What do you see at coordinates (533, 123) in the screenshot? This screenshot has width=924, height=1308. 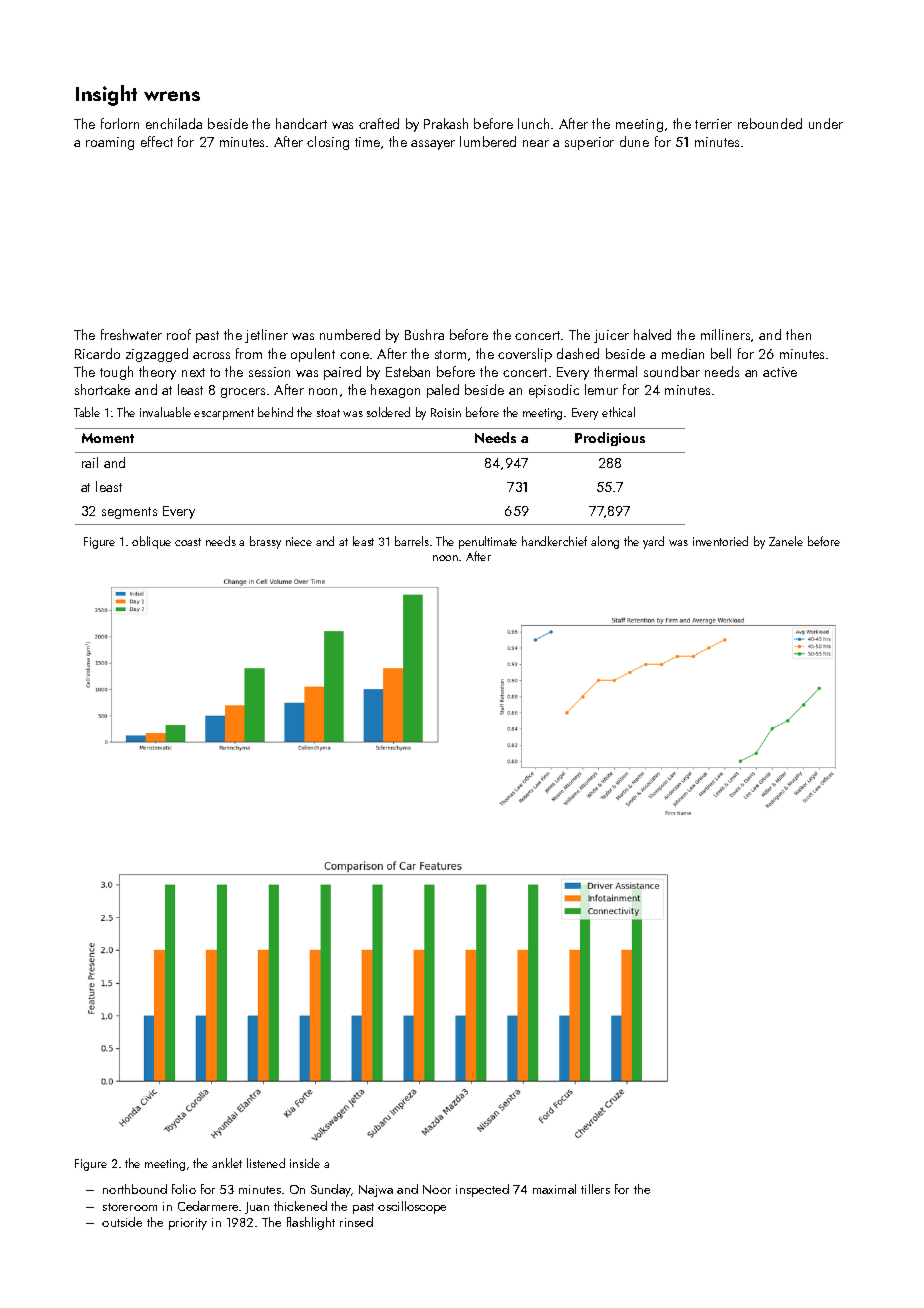 I see `lunch` at bounding box center [533, 123].
